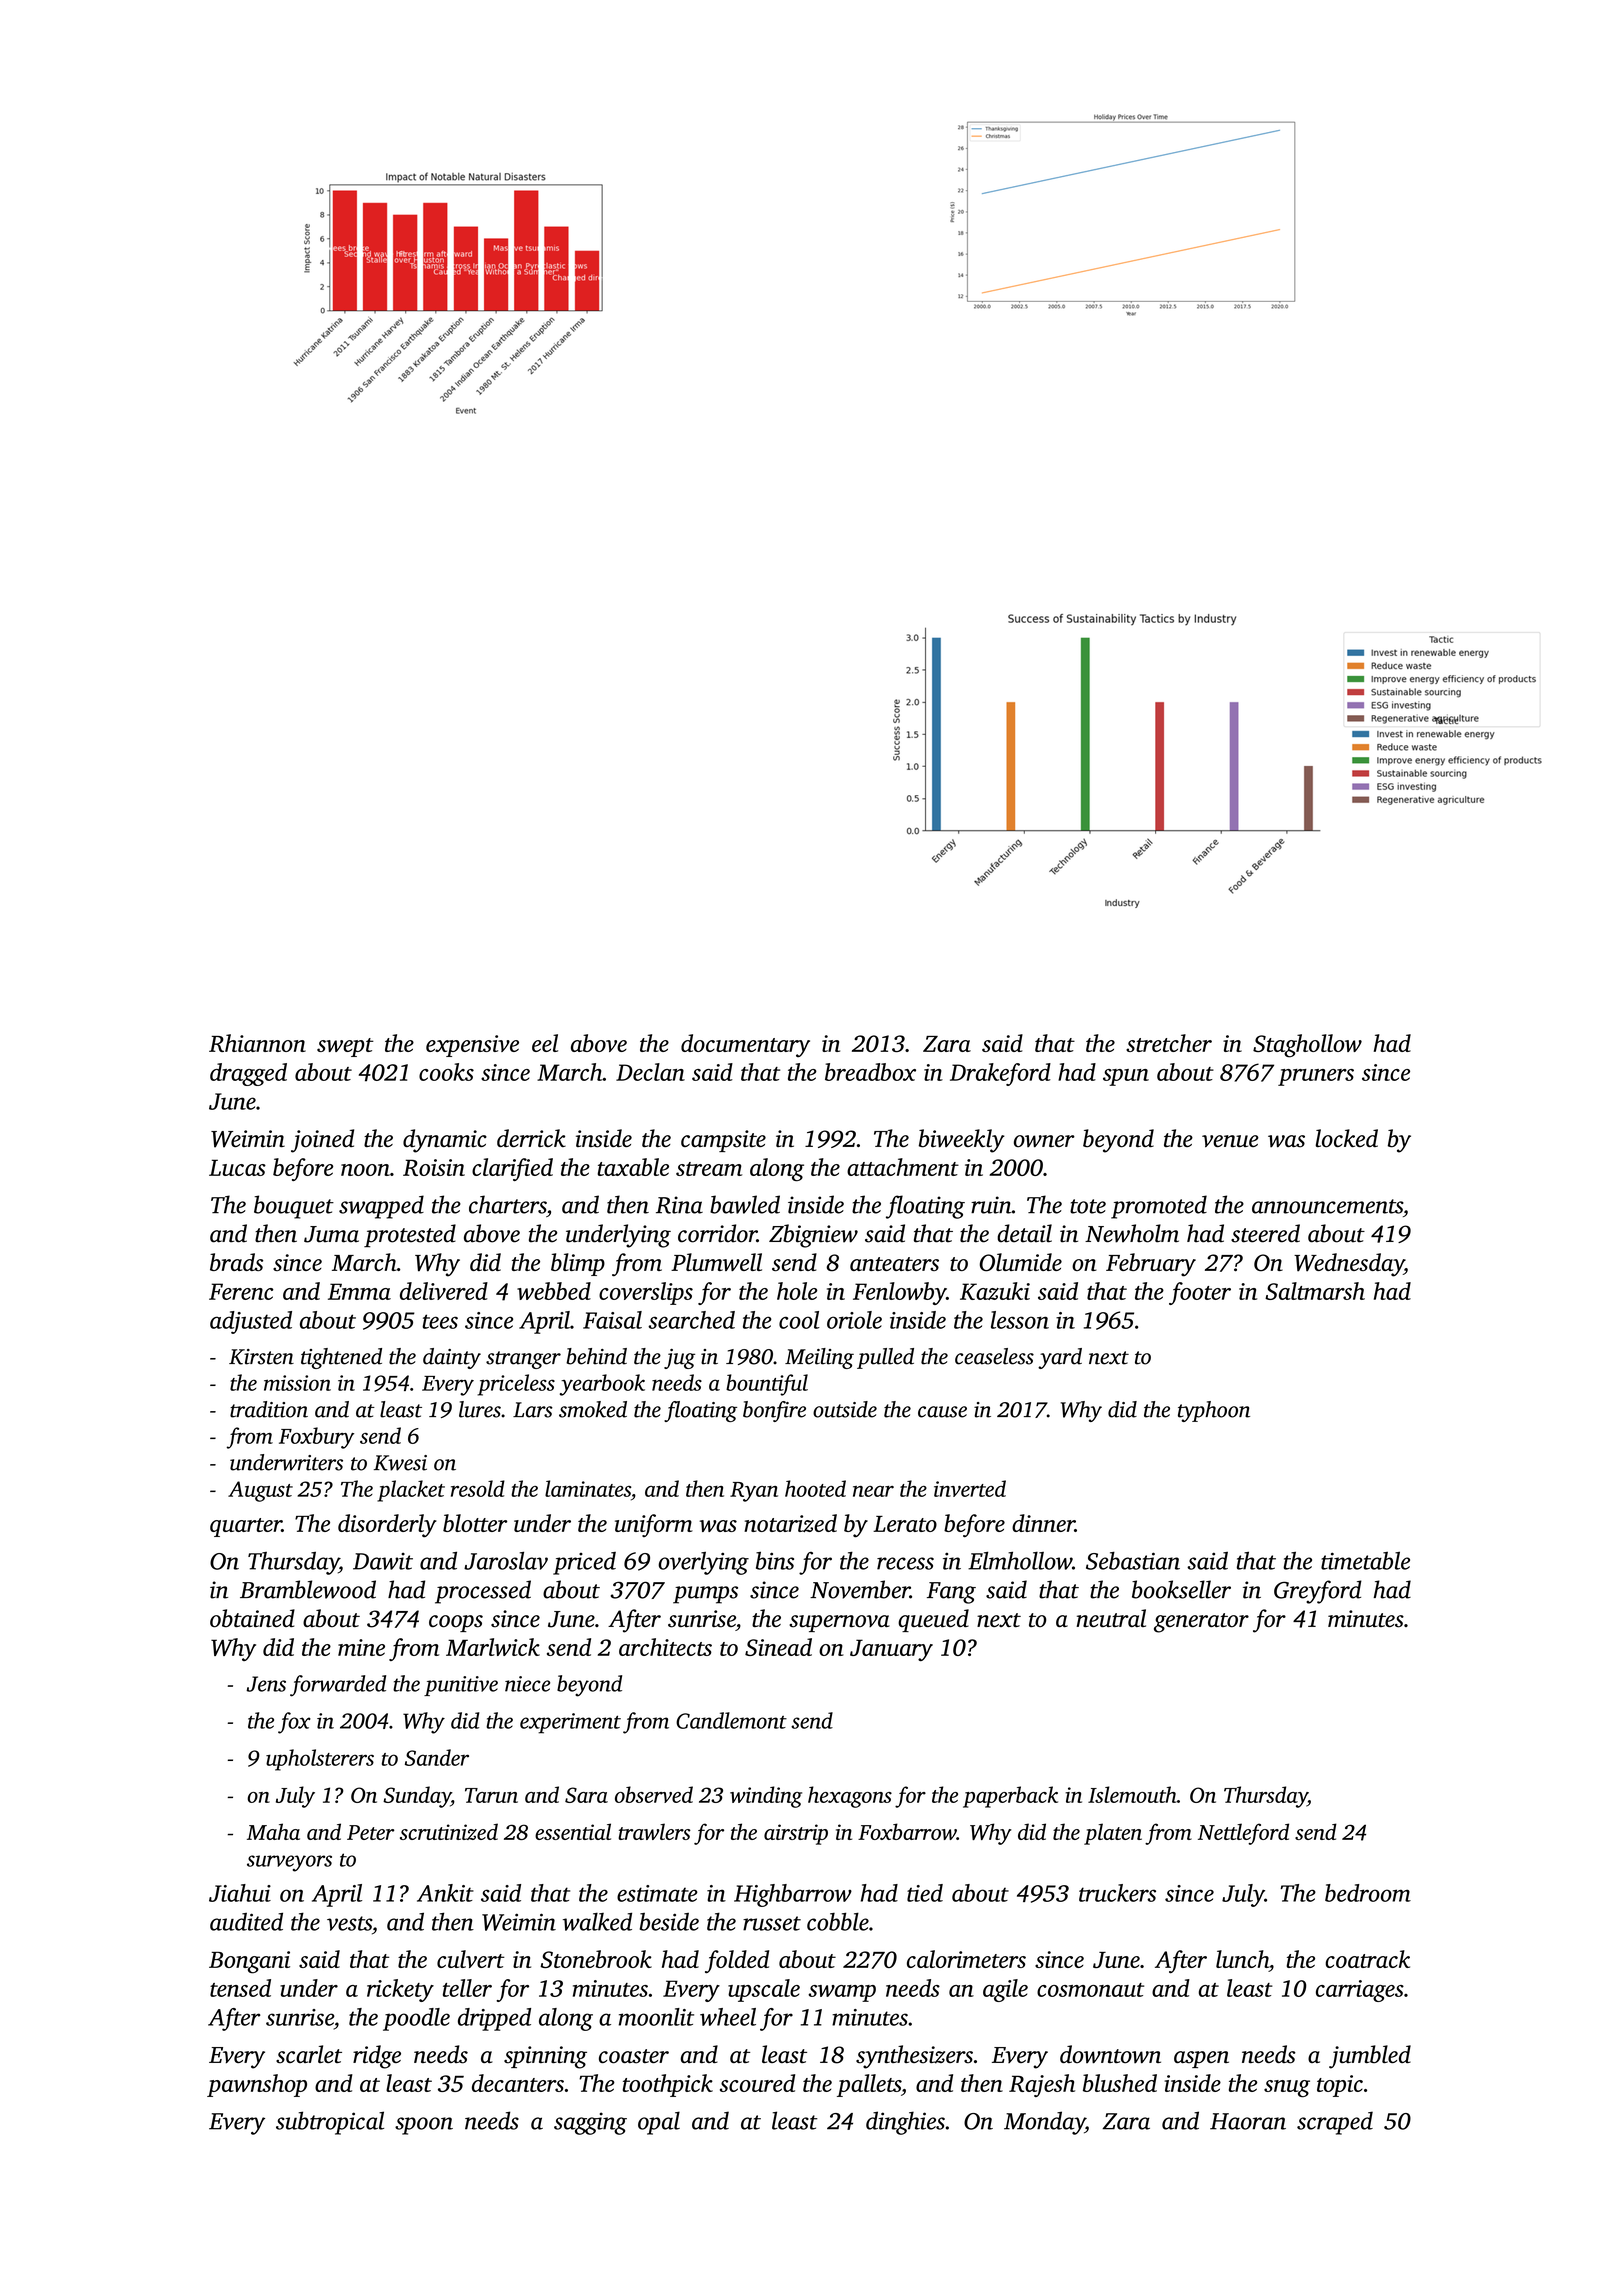 Image resolution: width=1620 pixels, height=2292 pixels. I want to click on documentary, so click(745, 1045).
